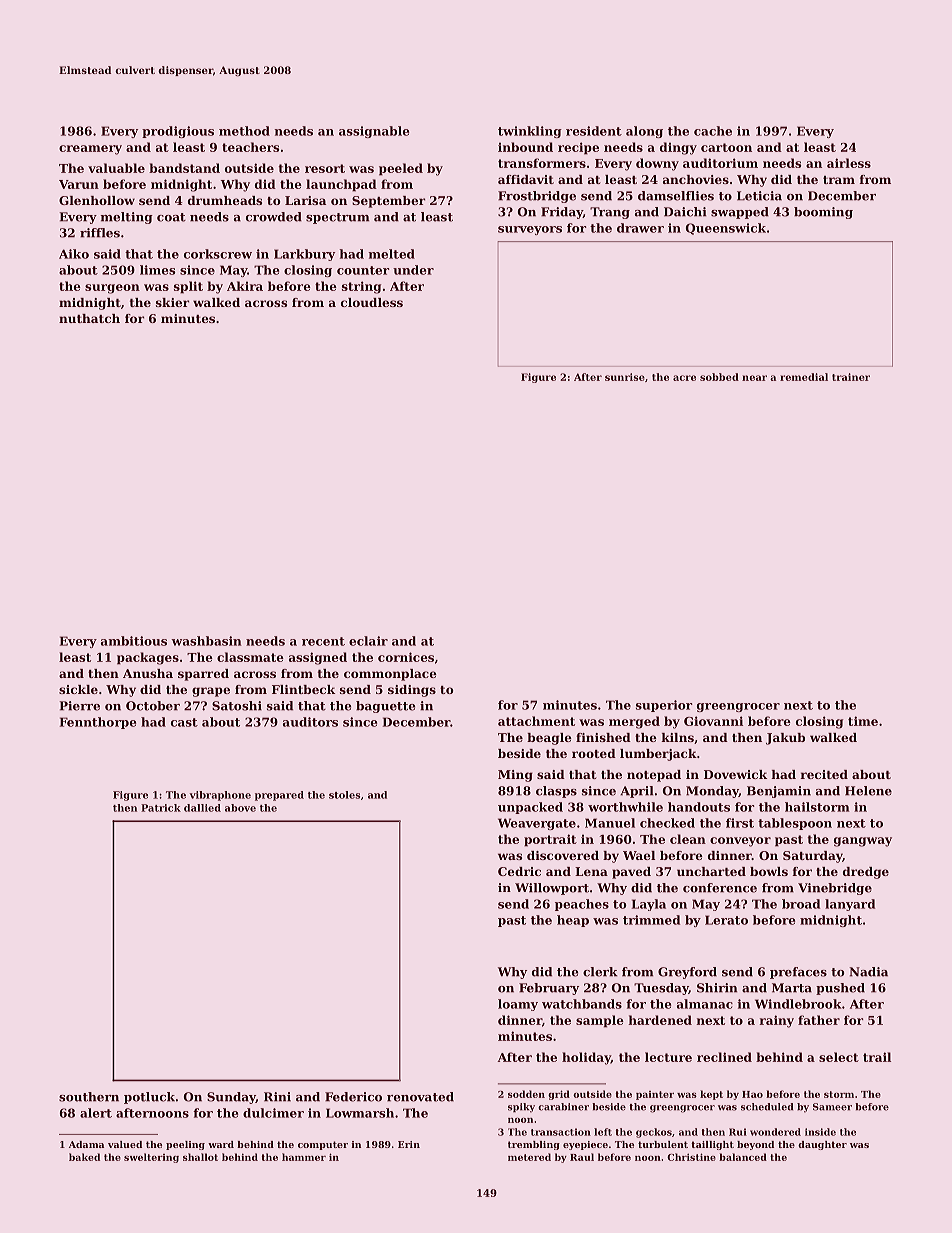 The height and width of the document is (1233, 952). Describe the element at coordinates (804, 377) in the document. I see `remedial` at that location.
